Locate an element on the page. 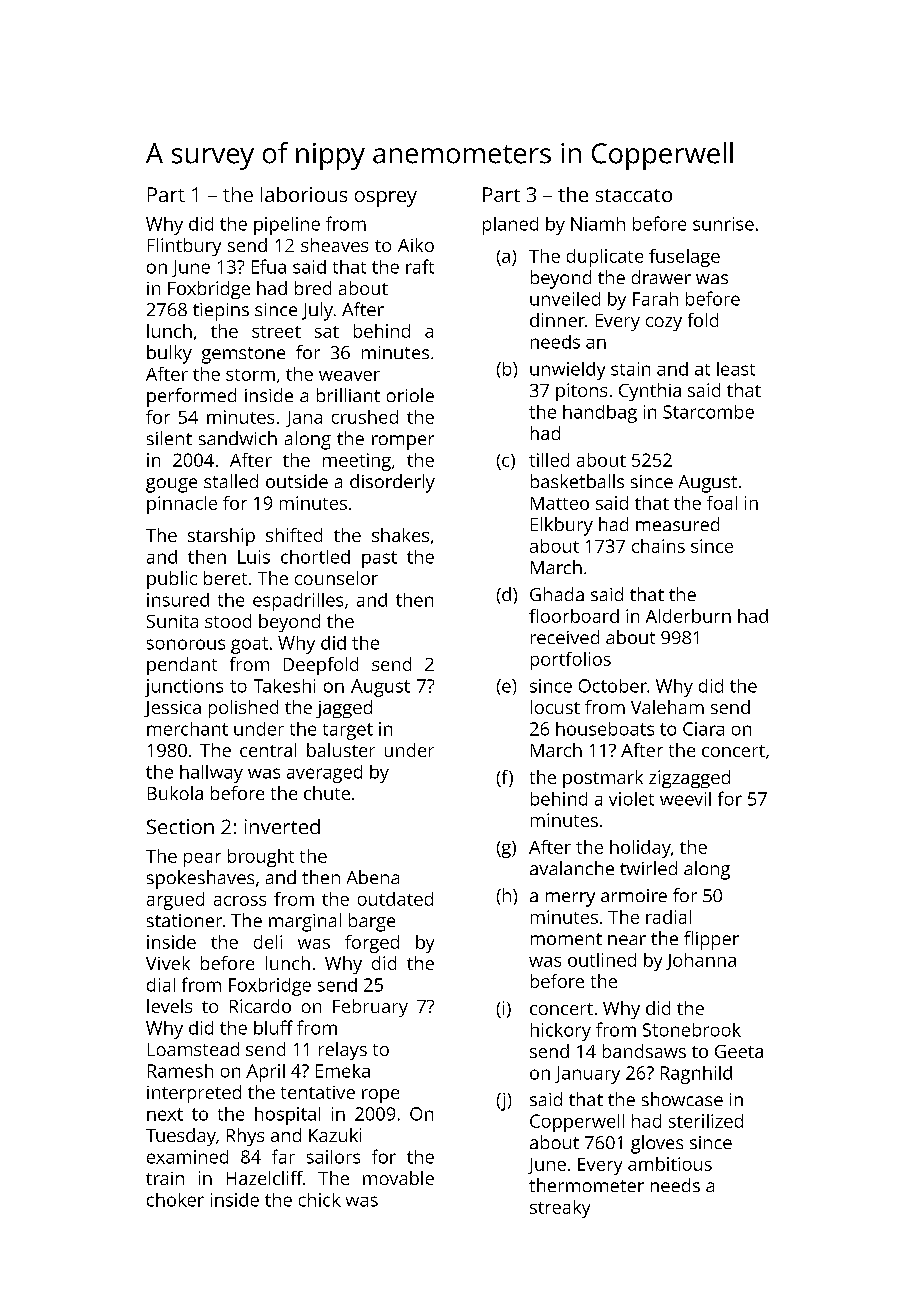 This image has height=1302, width=916. armoire is located at coordinates (634, 895).
